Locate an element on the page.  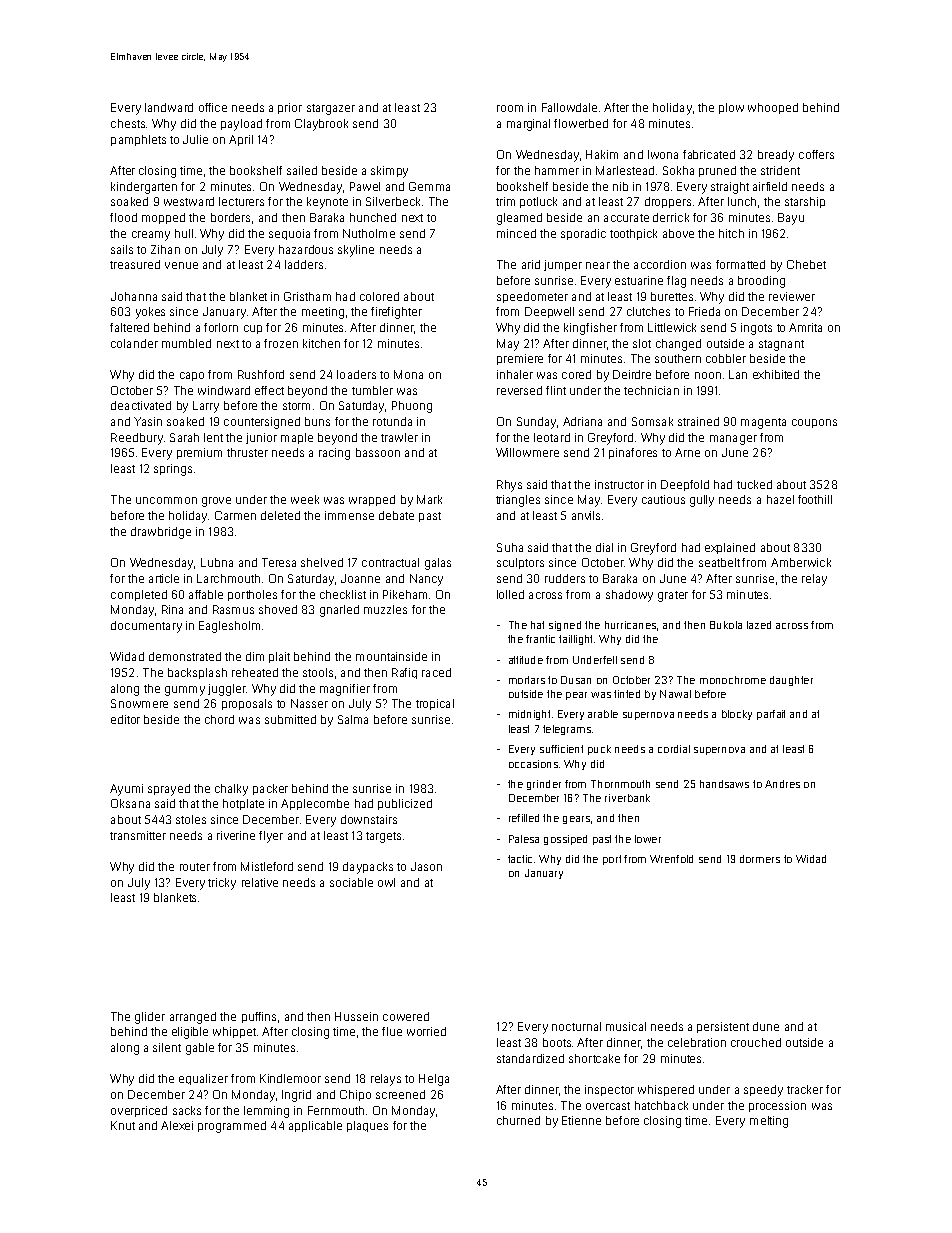
Teresa is located at coordinates (279, 562).
